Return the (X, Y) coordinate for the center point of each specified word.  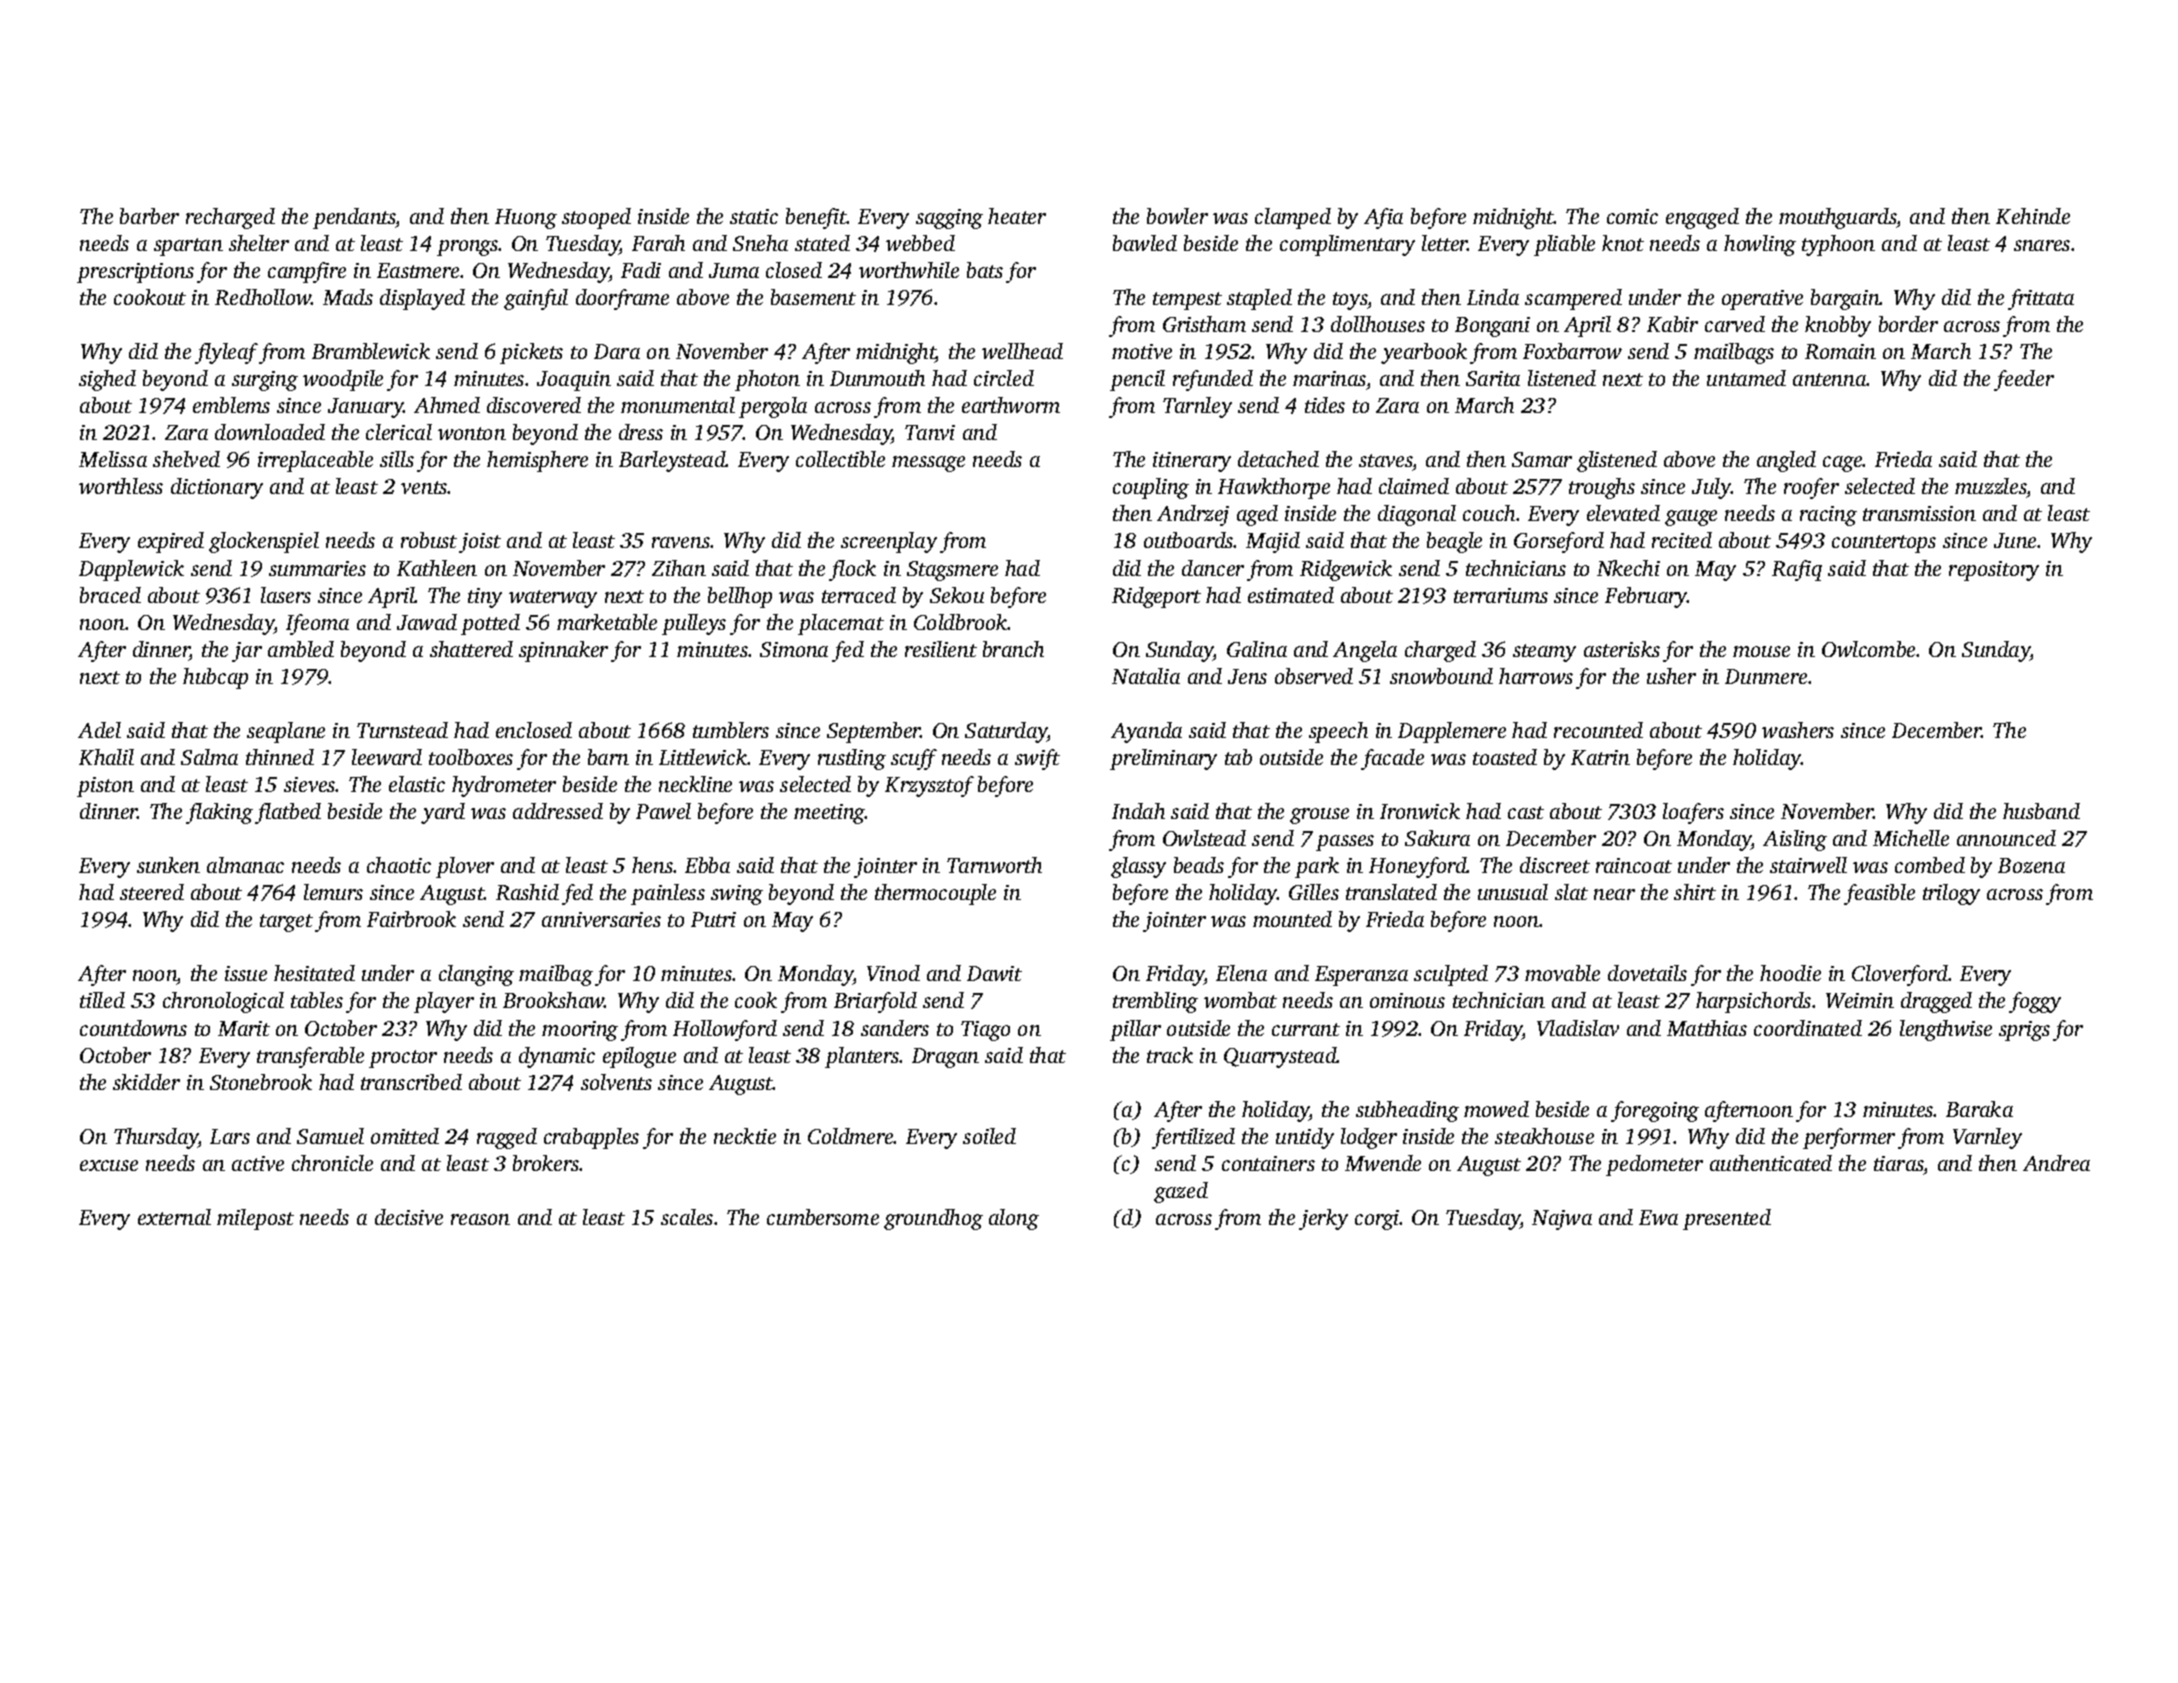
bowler (1177, 216)
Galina (1257, 649)
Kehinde (2033, 216)
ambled (301, 649)
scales (687, 1217)
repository (1994, 571)
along (1014, 1219)
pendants (354, 218)
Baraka (1979, 1109)
